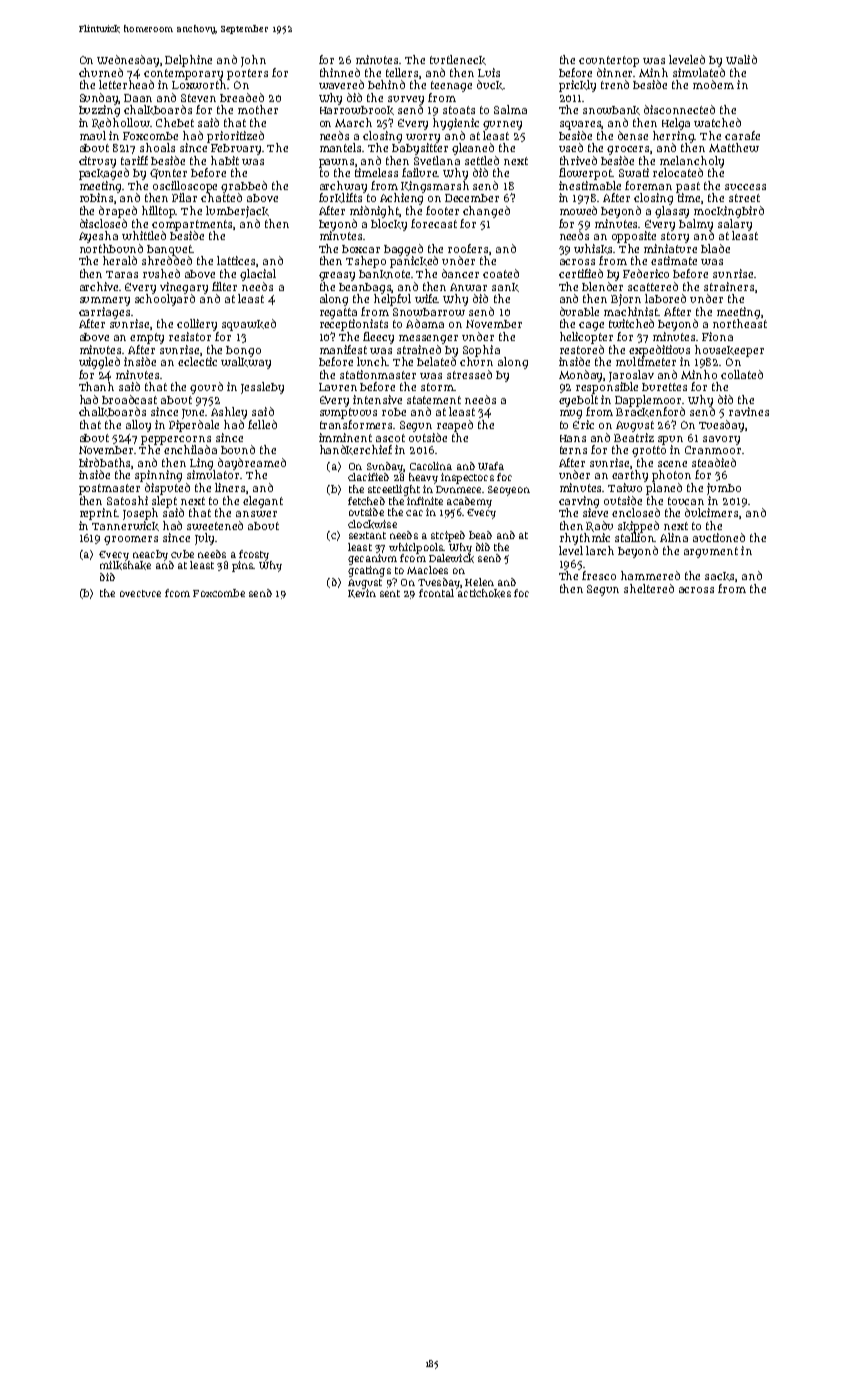 This page has height=1400, width=849. Describe the element at coordinates (345, 437) in the page. I see `imminent` at that location.
